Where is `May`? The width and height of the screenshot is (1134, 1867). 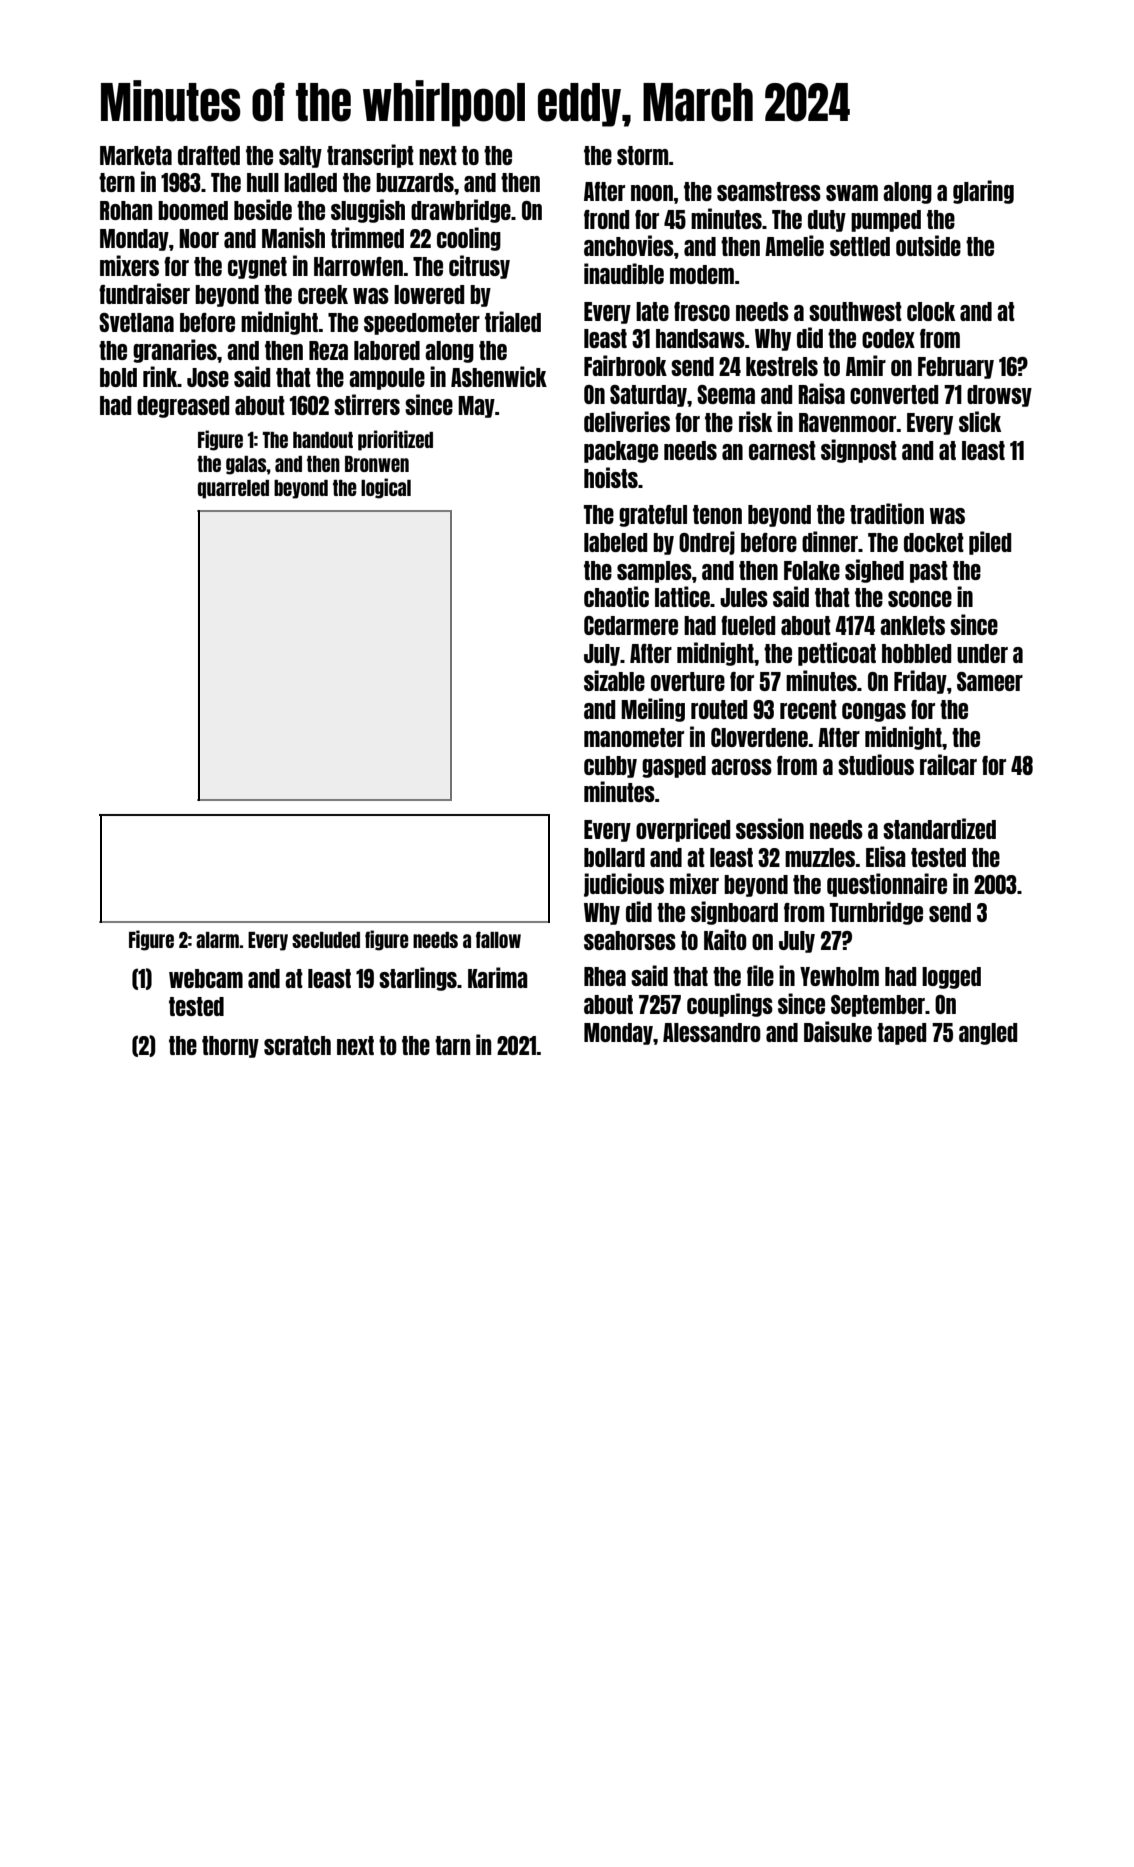 May is located at coordinates (476, 407).
